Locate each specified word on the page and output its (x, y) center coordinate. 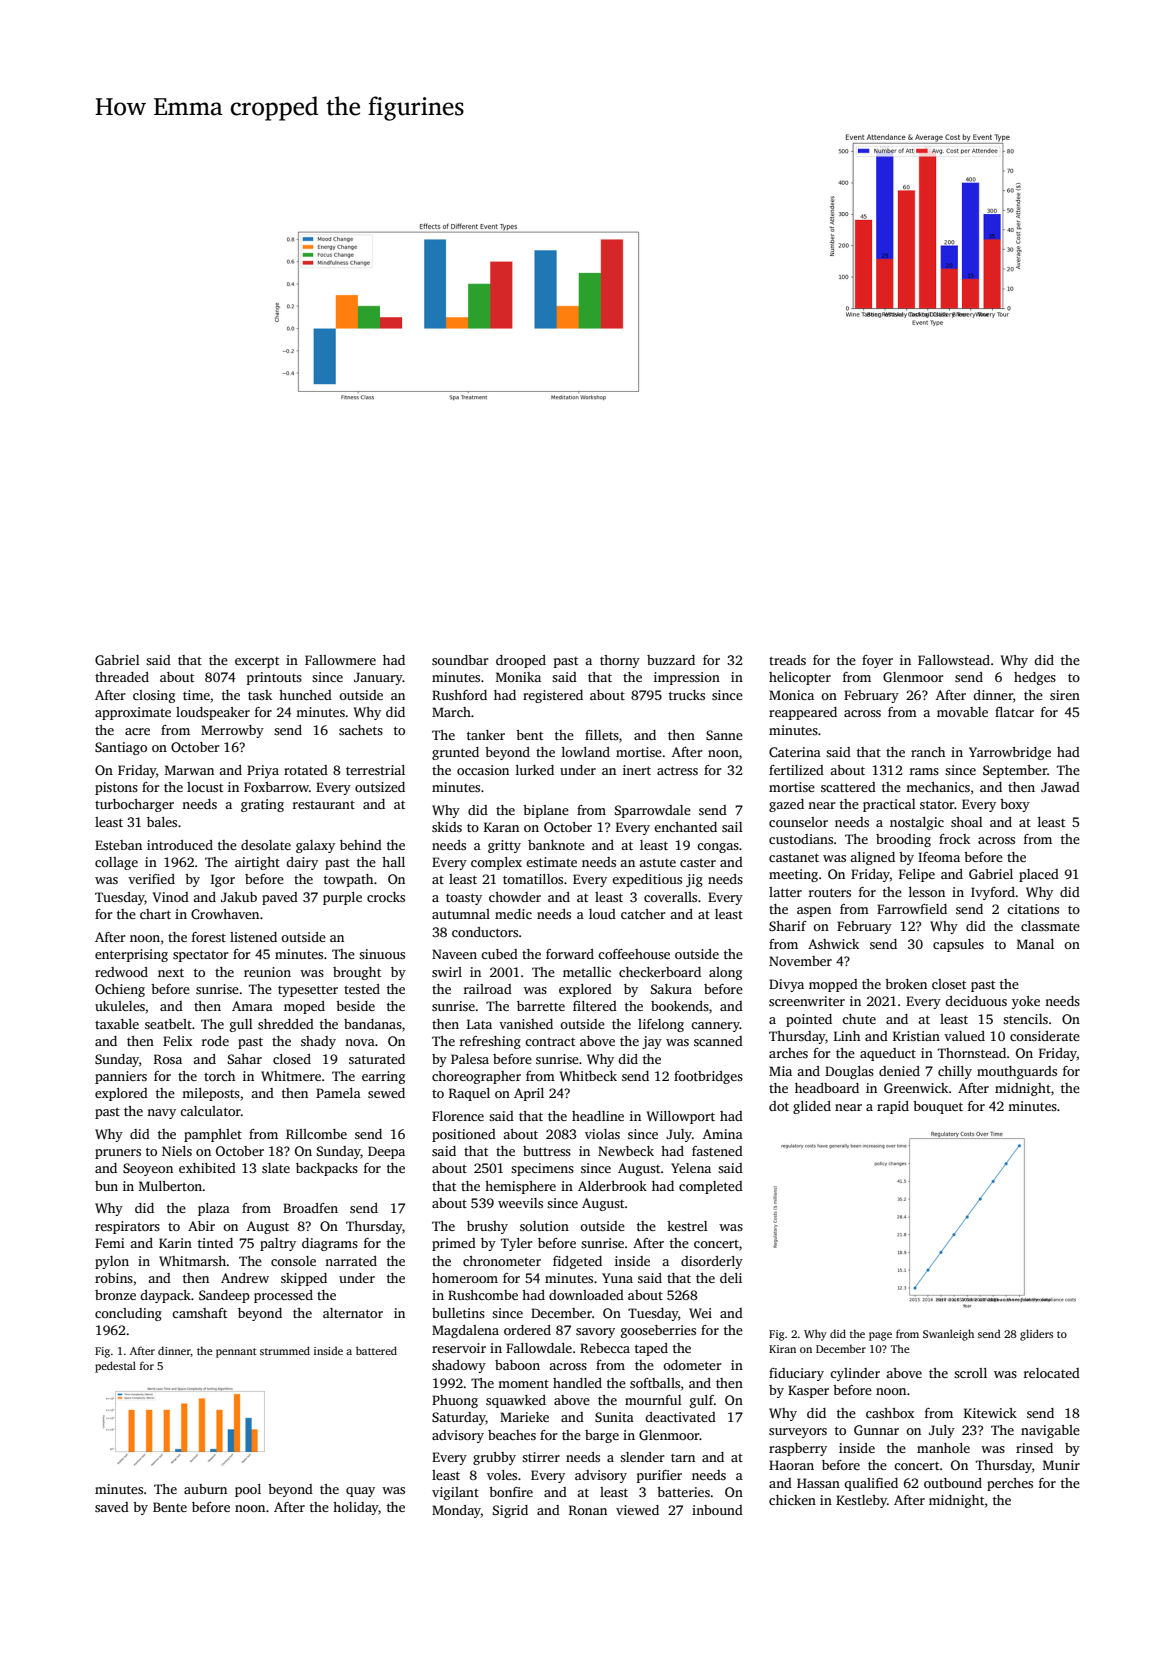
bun (106, 1186)
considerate (1045, 1036)
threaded (122, 677)
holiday (356, 1508)
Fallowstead (954, 660)
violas (602, 1134)
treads (787, 660)
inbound (717, 1510)
